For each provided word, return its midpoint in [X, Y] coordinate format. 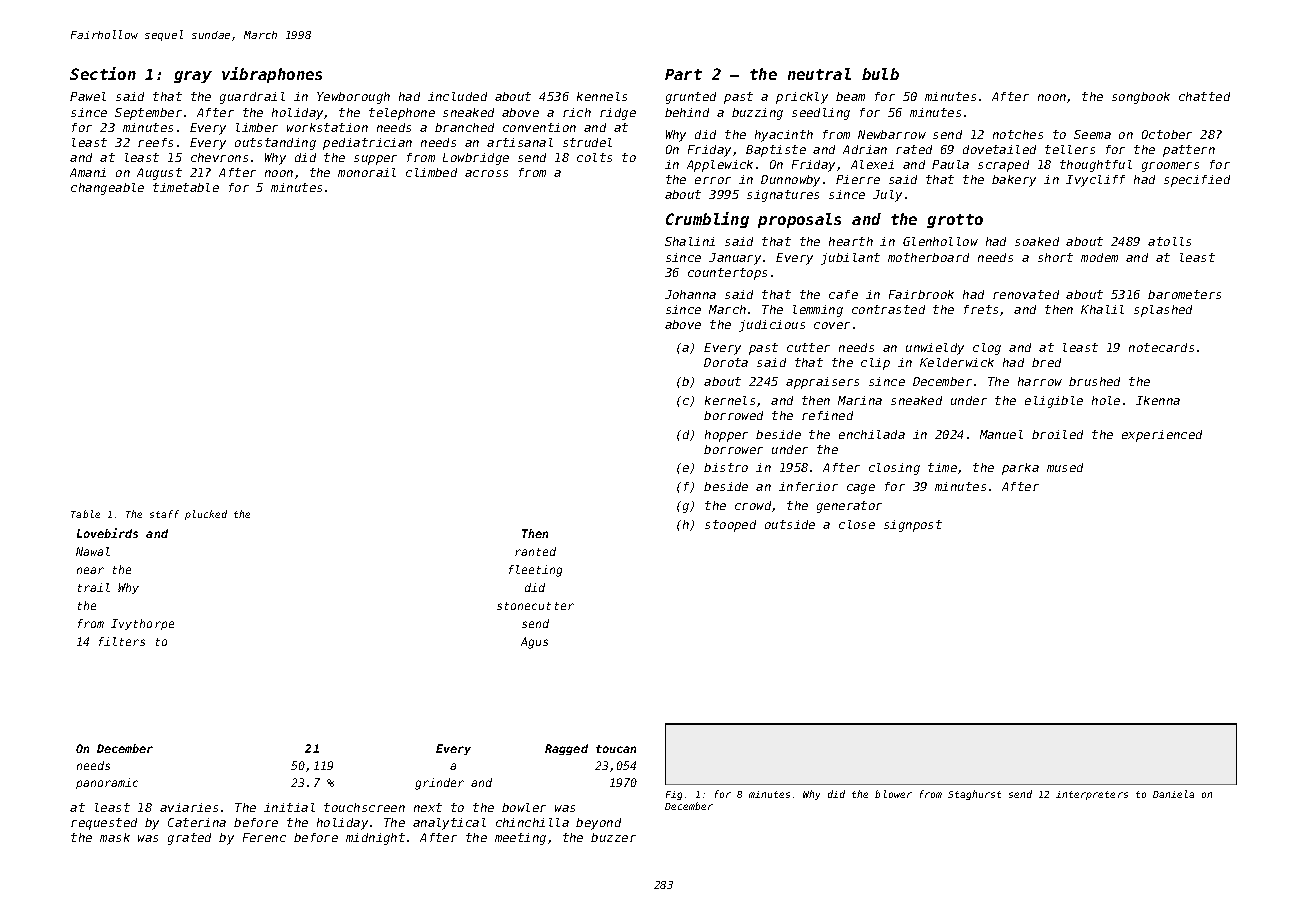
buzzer [613, 837]
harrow [1040, 381]
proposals [799, 220]
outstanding [275, 144]
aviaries [189, 807]
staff [164, 514]
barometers [1184, 294]
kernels [730, 400]
